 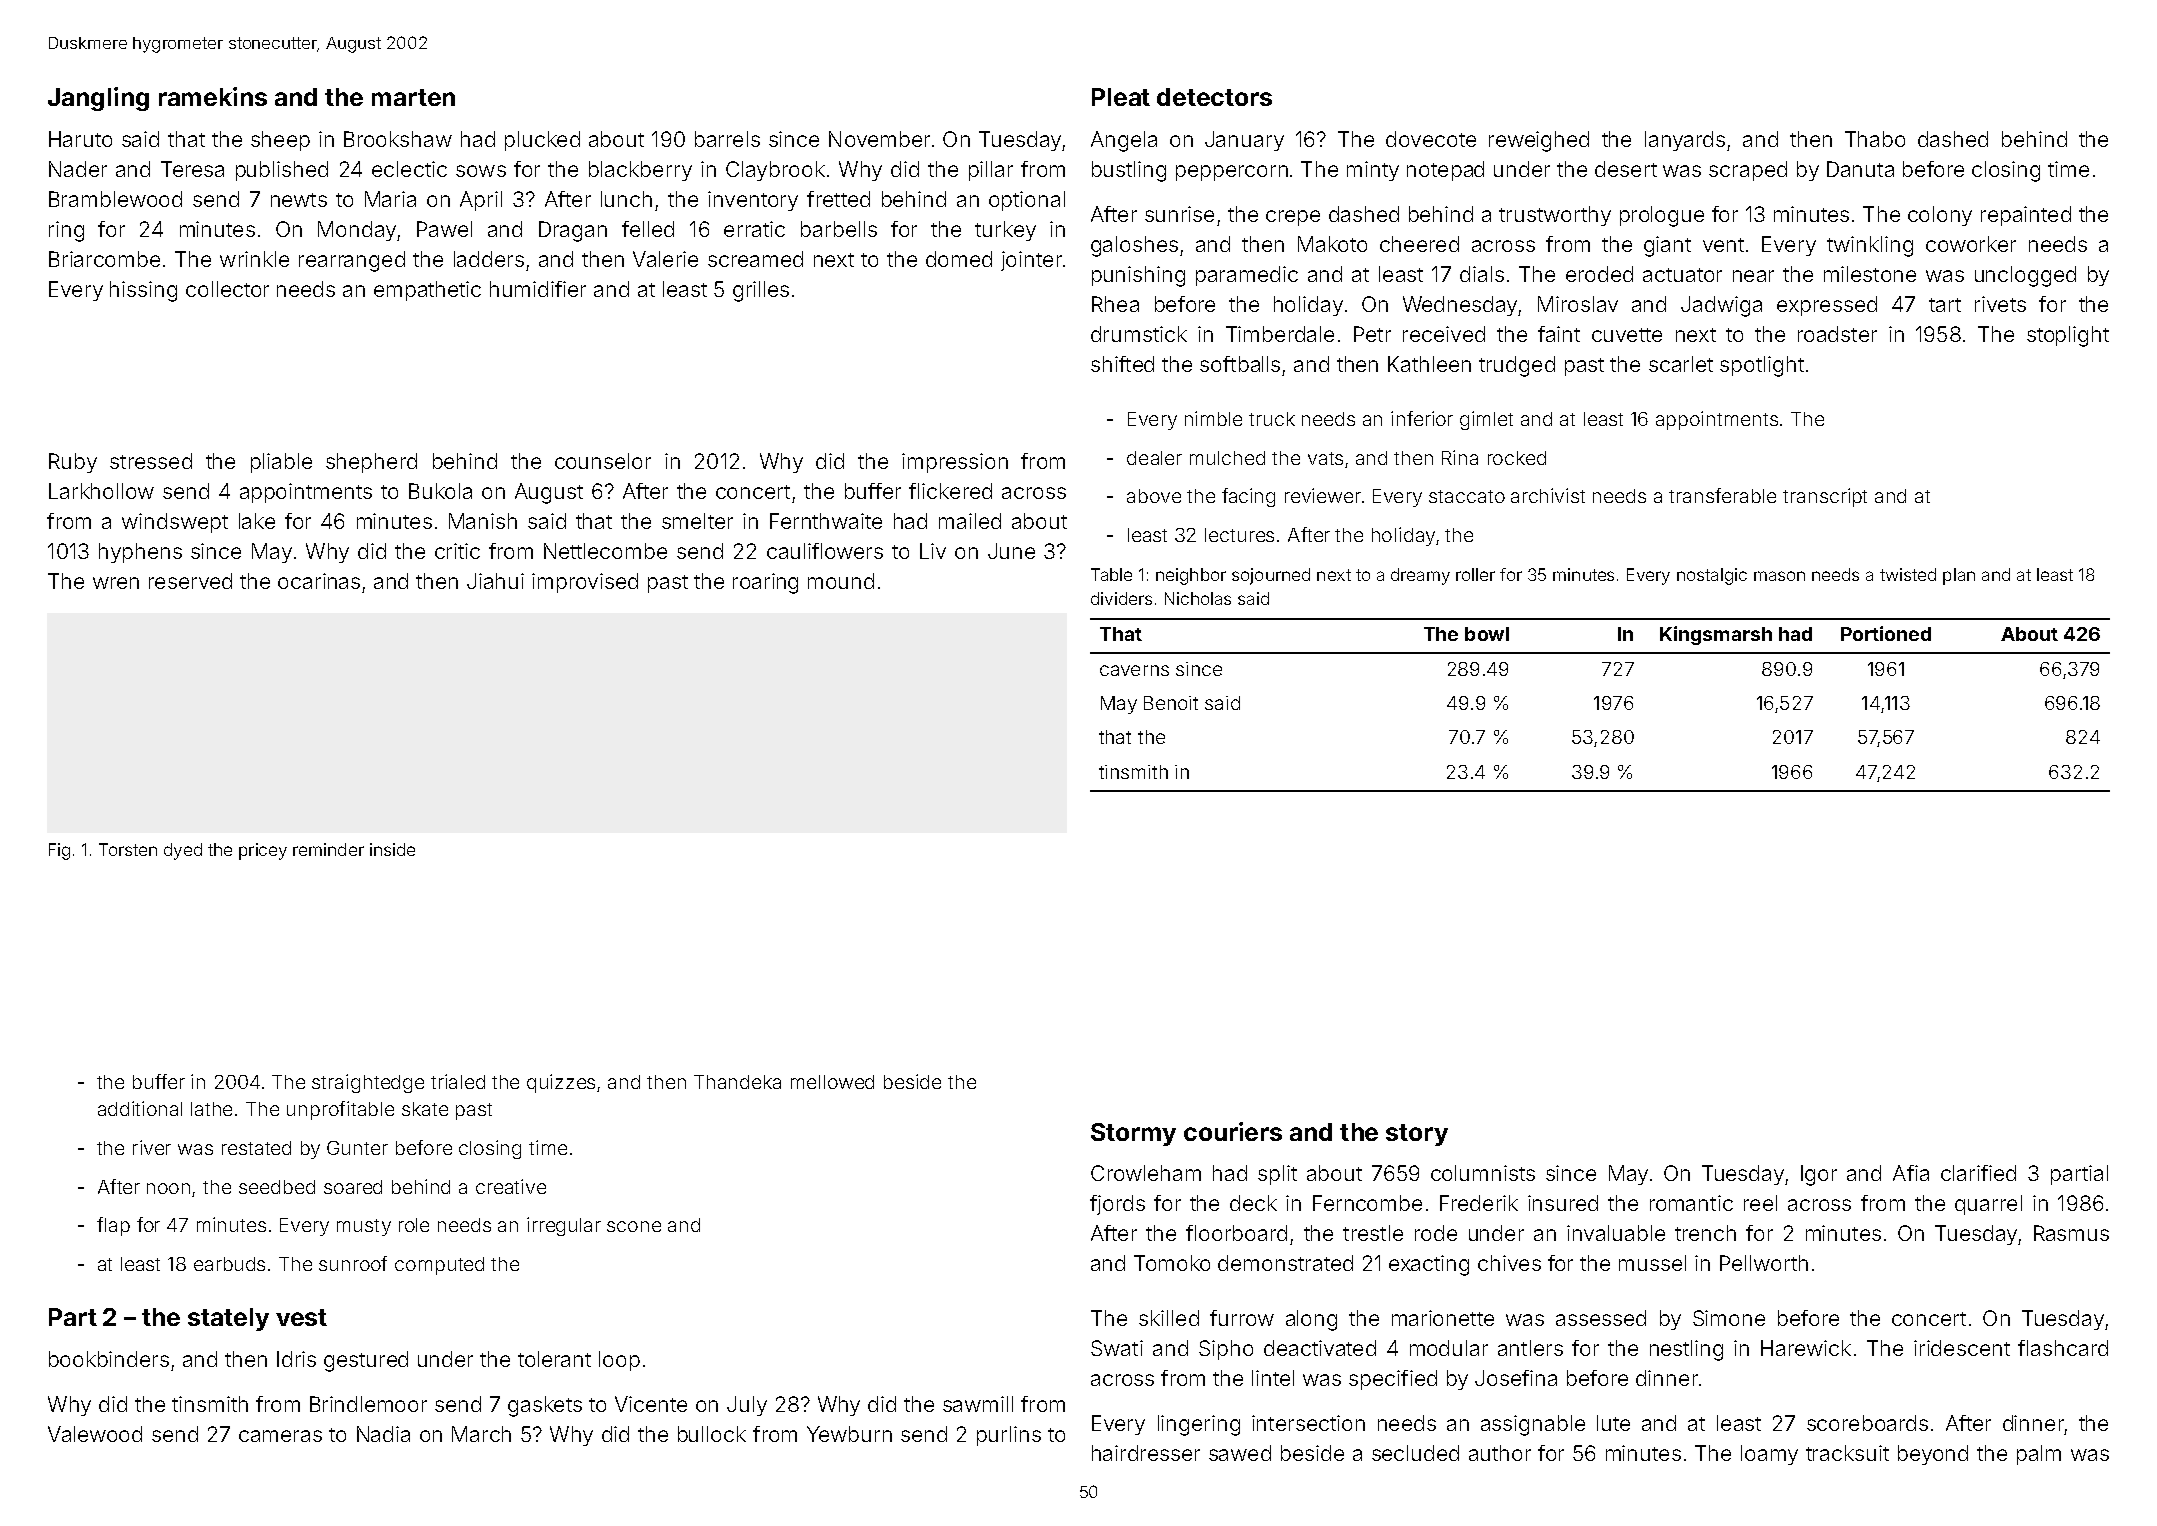 I want to click on Thabo, so click(x=1875, y=139).
